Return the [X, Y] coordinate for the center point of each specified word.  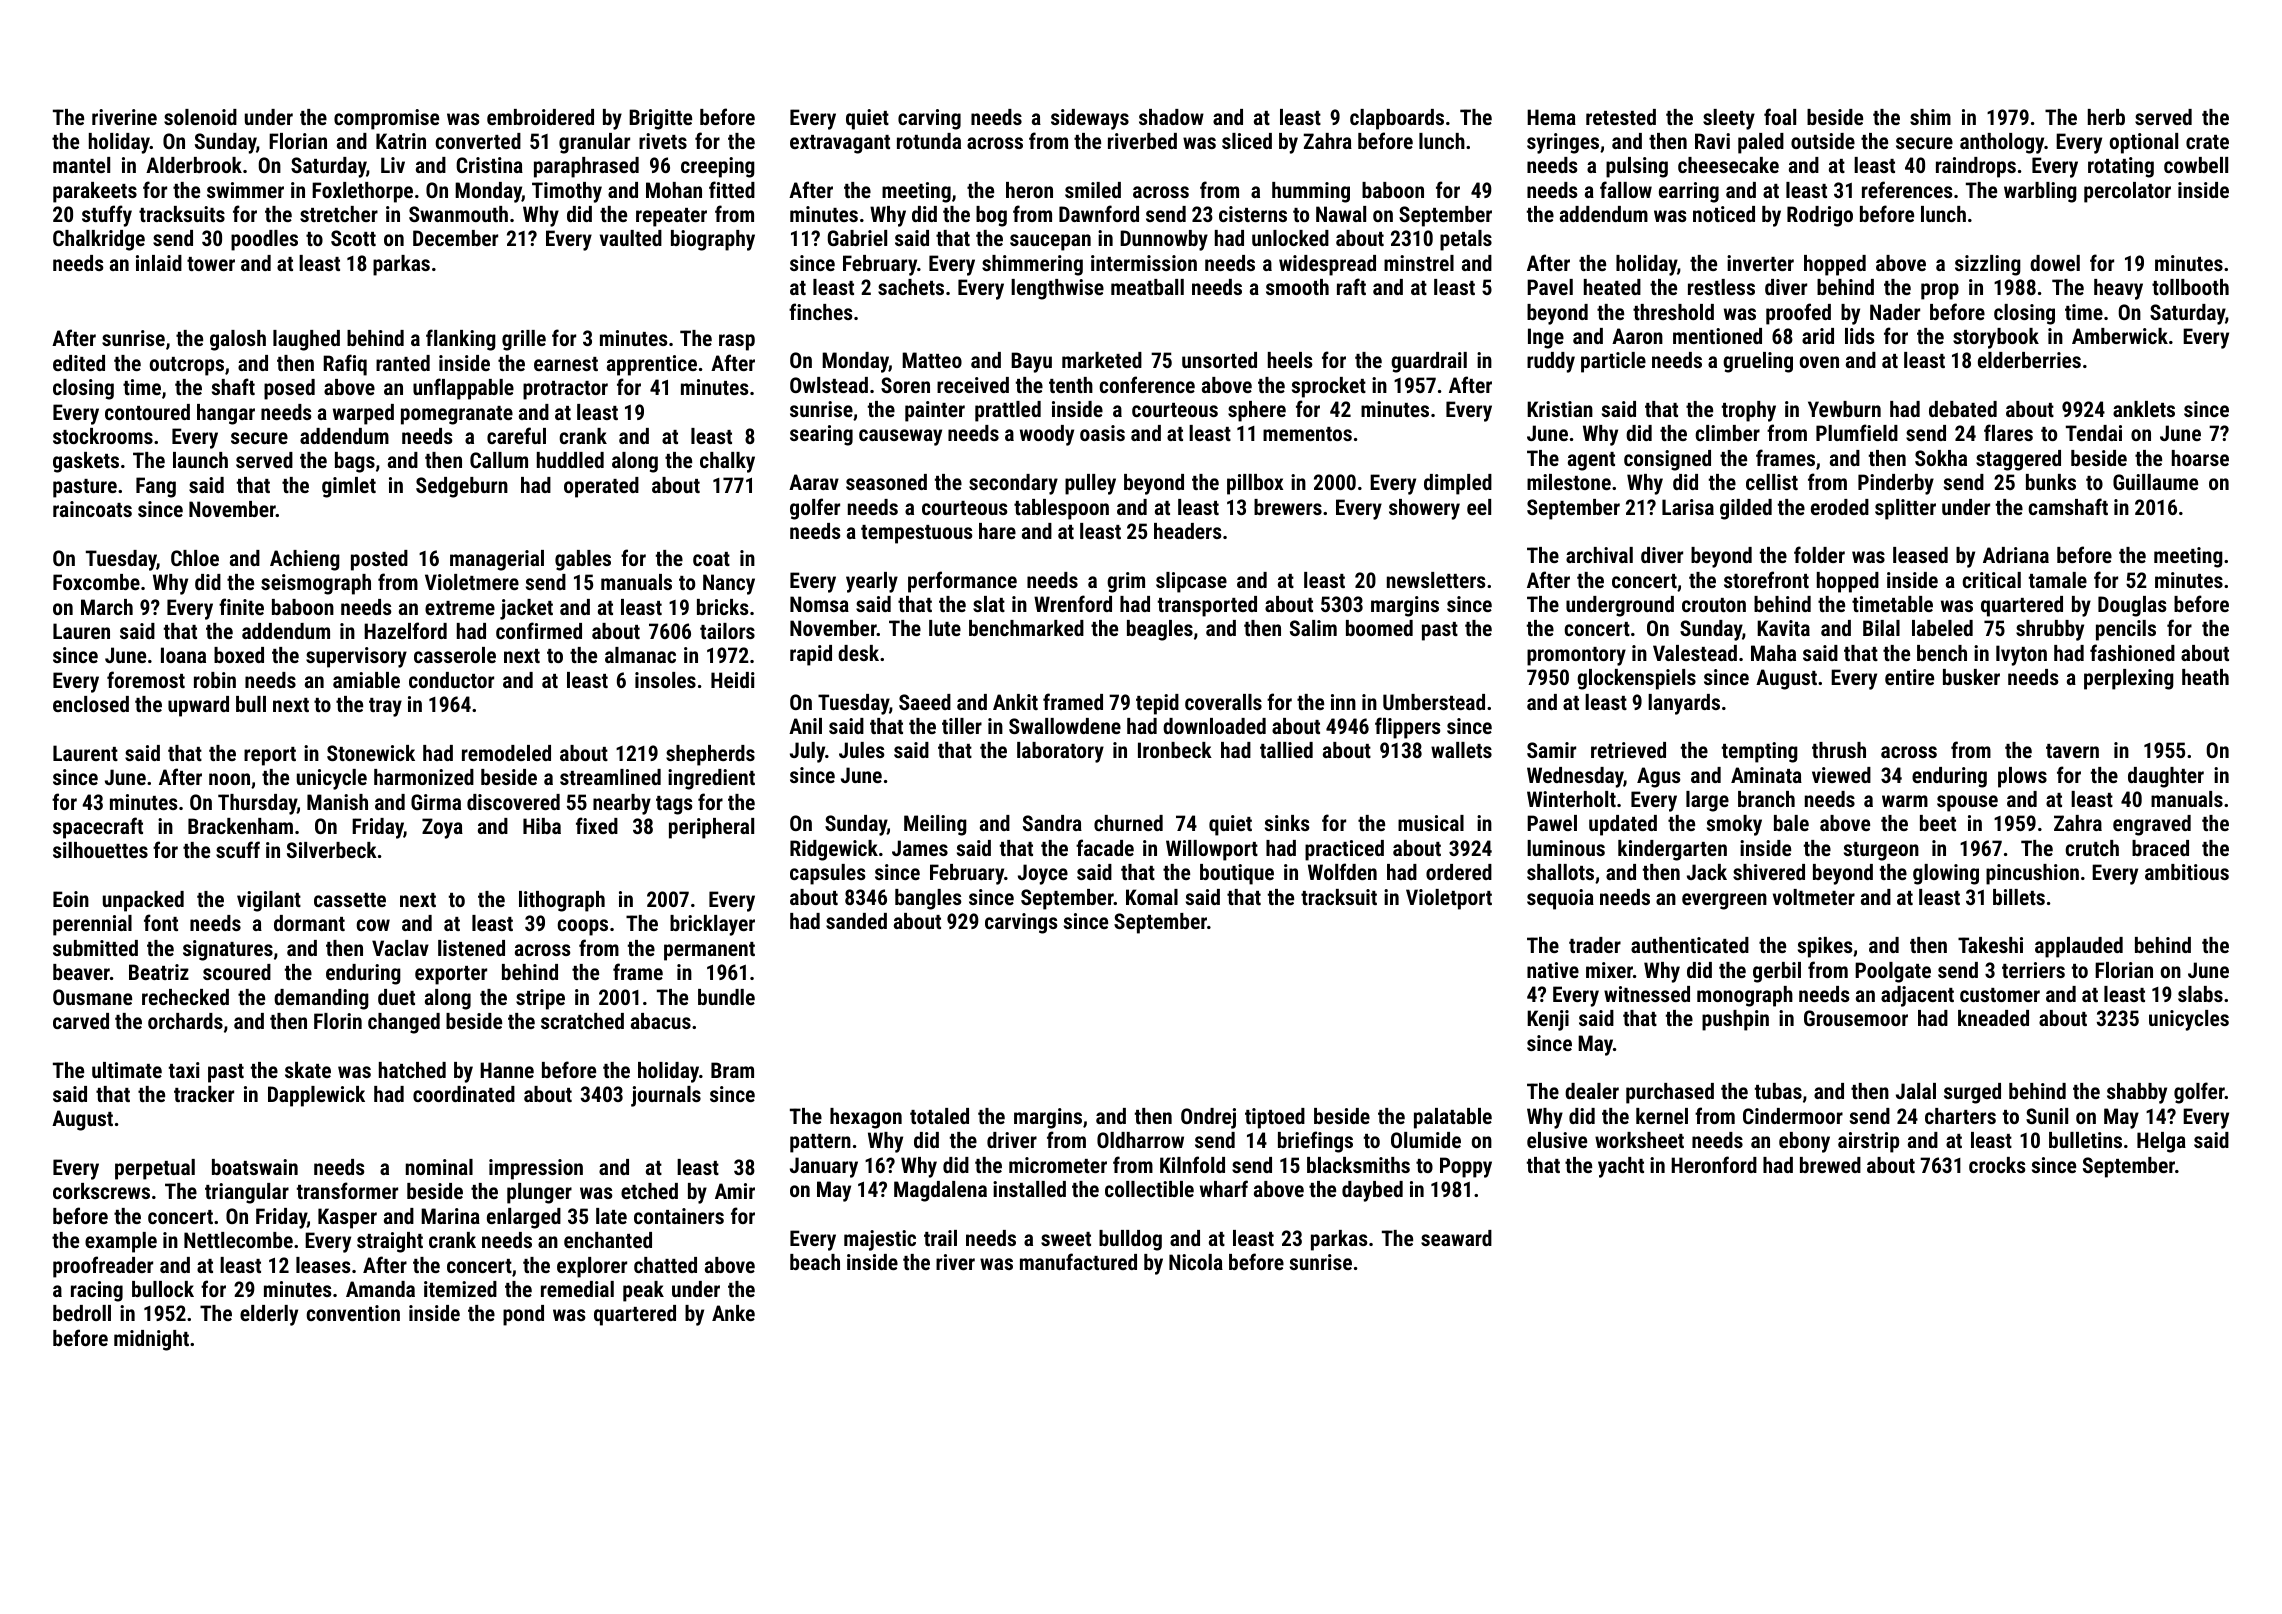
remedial [577, 1289]
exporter [451, 975]
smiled [1093, 190]
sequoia [1560, 899]
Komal [1152, 897]
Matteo [932, 360]
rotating [2121, 167]
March [107, 607]
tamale [2058, 580]
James [920, 848]
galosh [238, 340]
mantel [81, 165]
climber [1727, 433]
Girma [436, 802]
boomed [1379, 628]
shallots [1560, 872]
